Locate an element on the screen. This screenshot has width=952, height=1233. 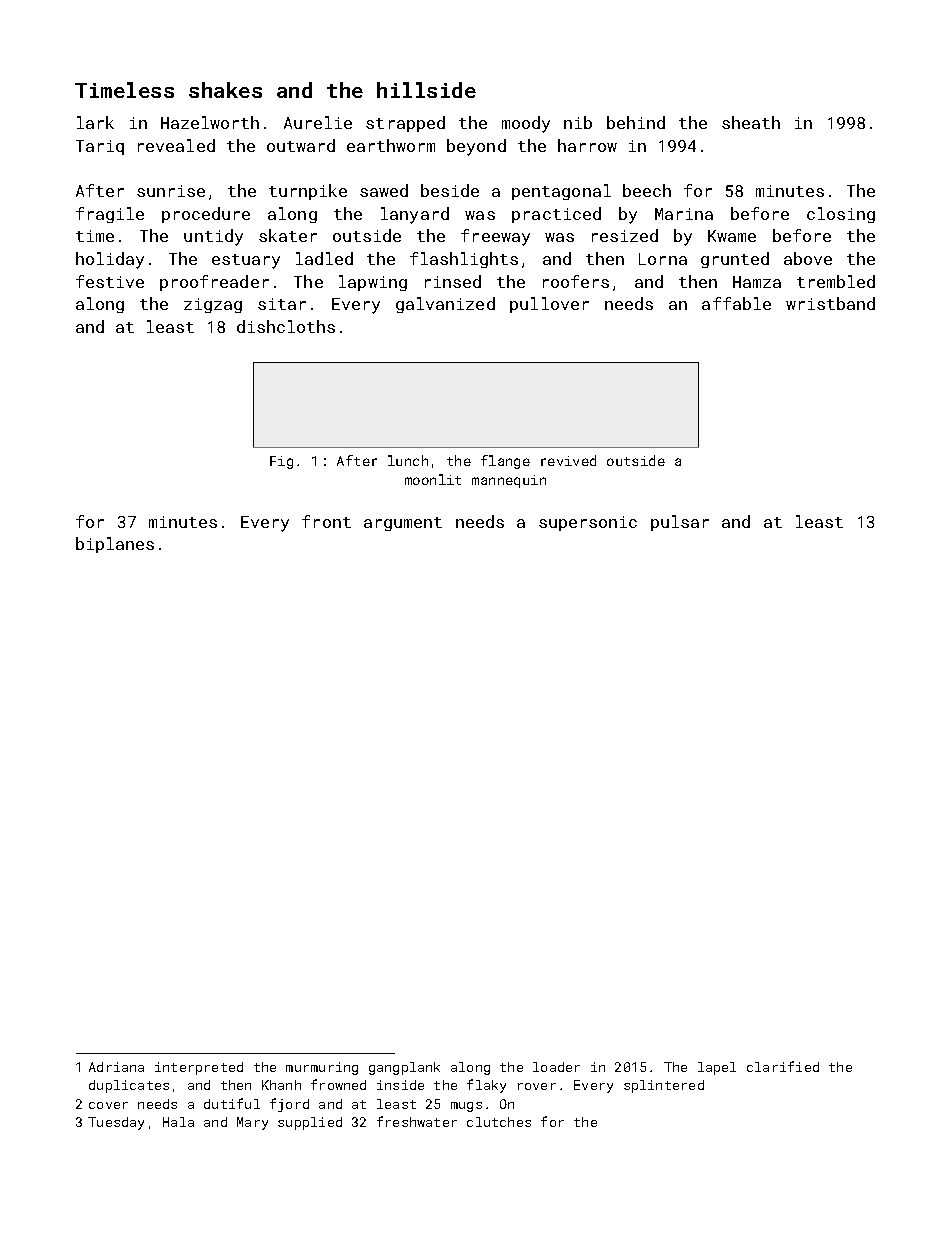
supplied is located at coordinates (310, 1123).
